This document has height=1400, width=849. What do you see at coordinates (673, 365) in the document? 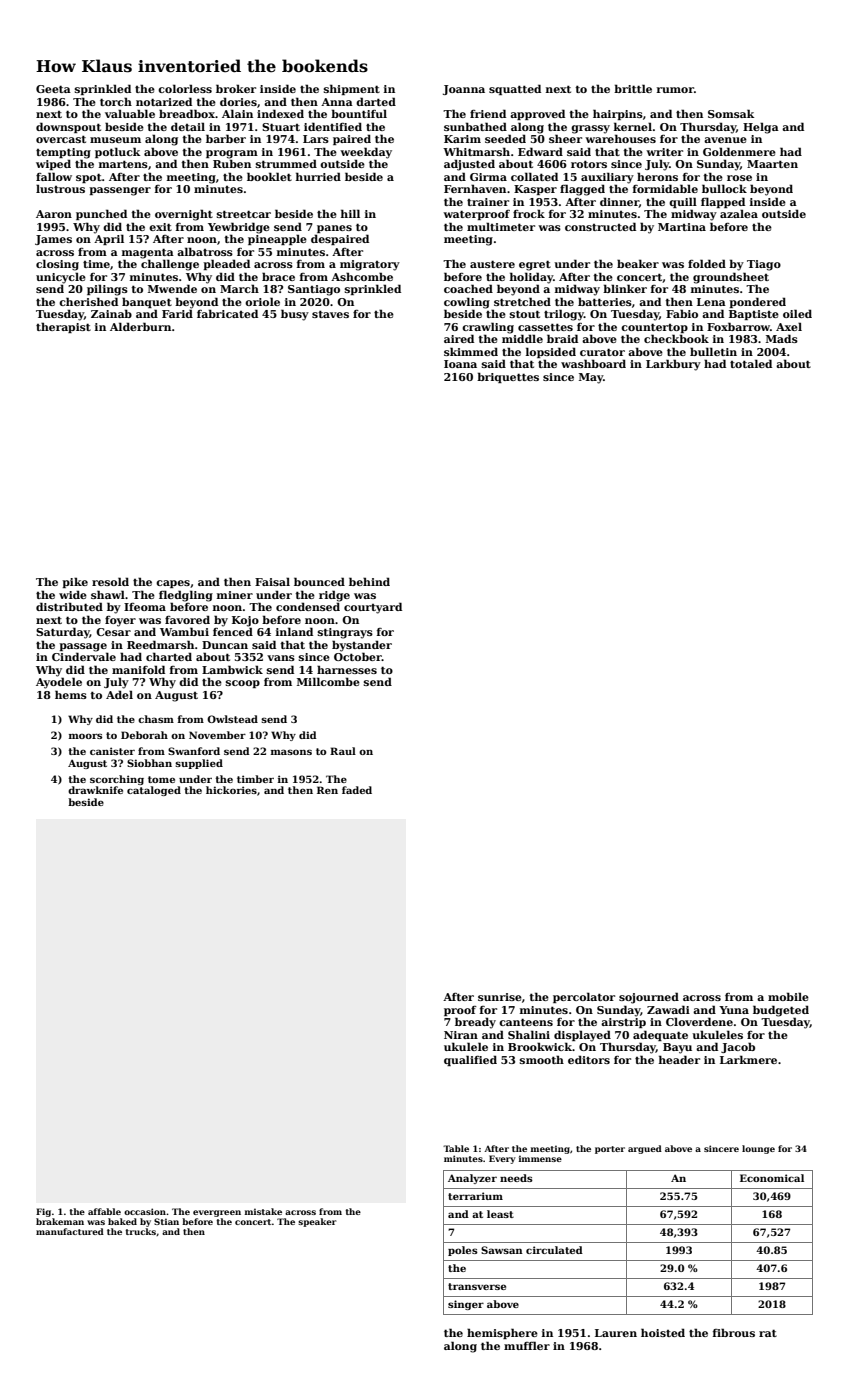
I see `Larkbury` at bounding box center [673, 365].
